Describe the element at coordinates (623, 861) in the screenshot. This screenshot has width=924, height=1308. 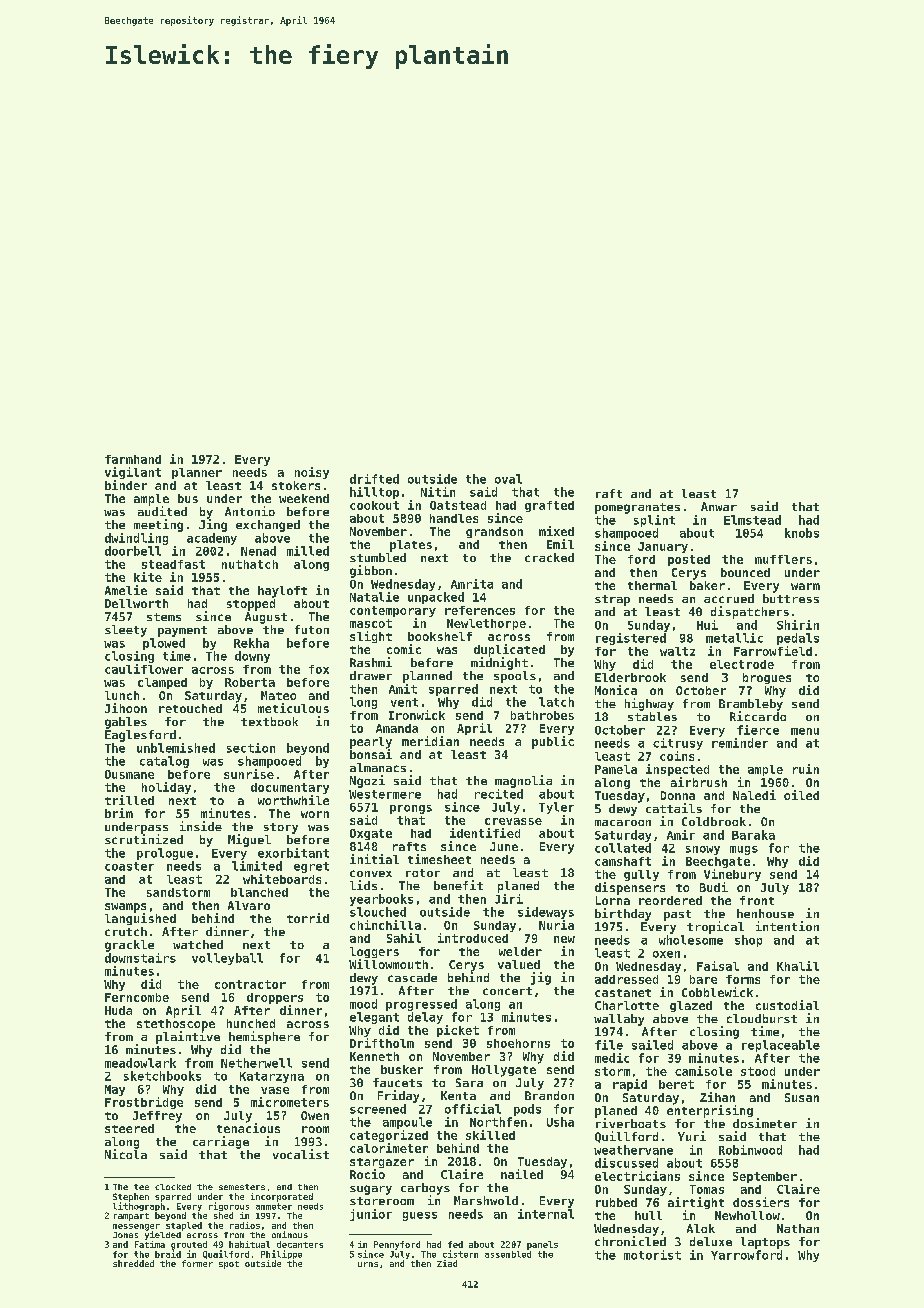
I see `camshaft` at that location.
